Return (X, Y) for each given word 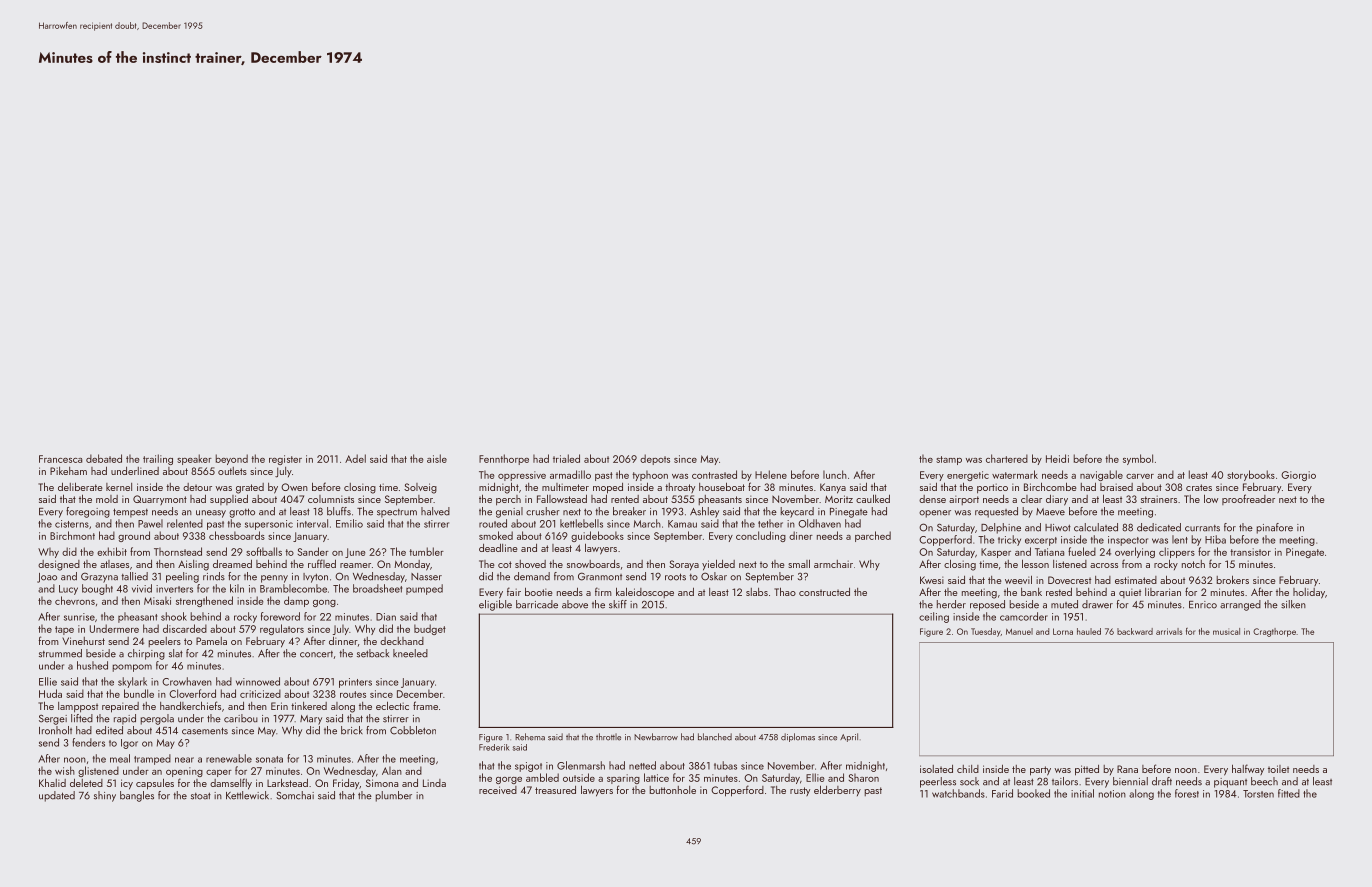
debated (104, 458)
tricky (1009, 540)
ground (134, 536)
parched (873, 536)
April (849, 737)
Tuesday (986, 632)
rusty (800, 791)
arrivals (1169, 631)
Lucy (68, 590)
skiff (618, 604)
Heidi (1057, 458)
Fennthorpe (504, 459)
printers (355, 683)
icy (127, 784)
